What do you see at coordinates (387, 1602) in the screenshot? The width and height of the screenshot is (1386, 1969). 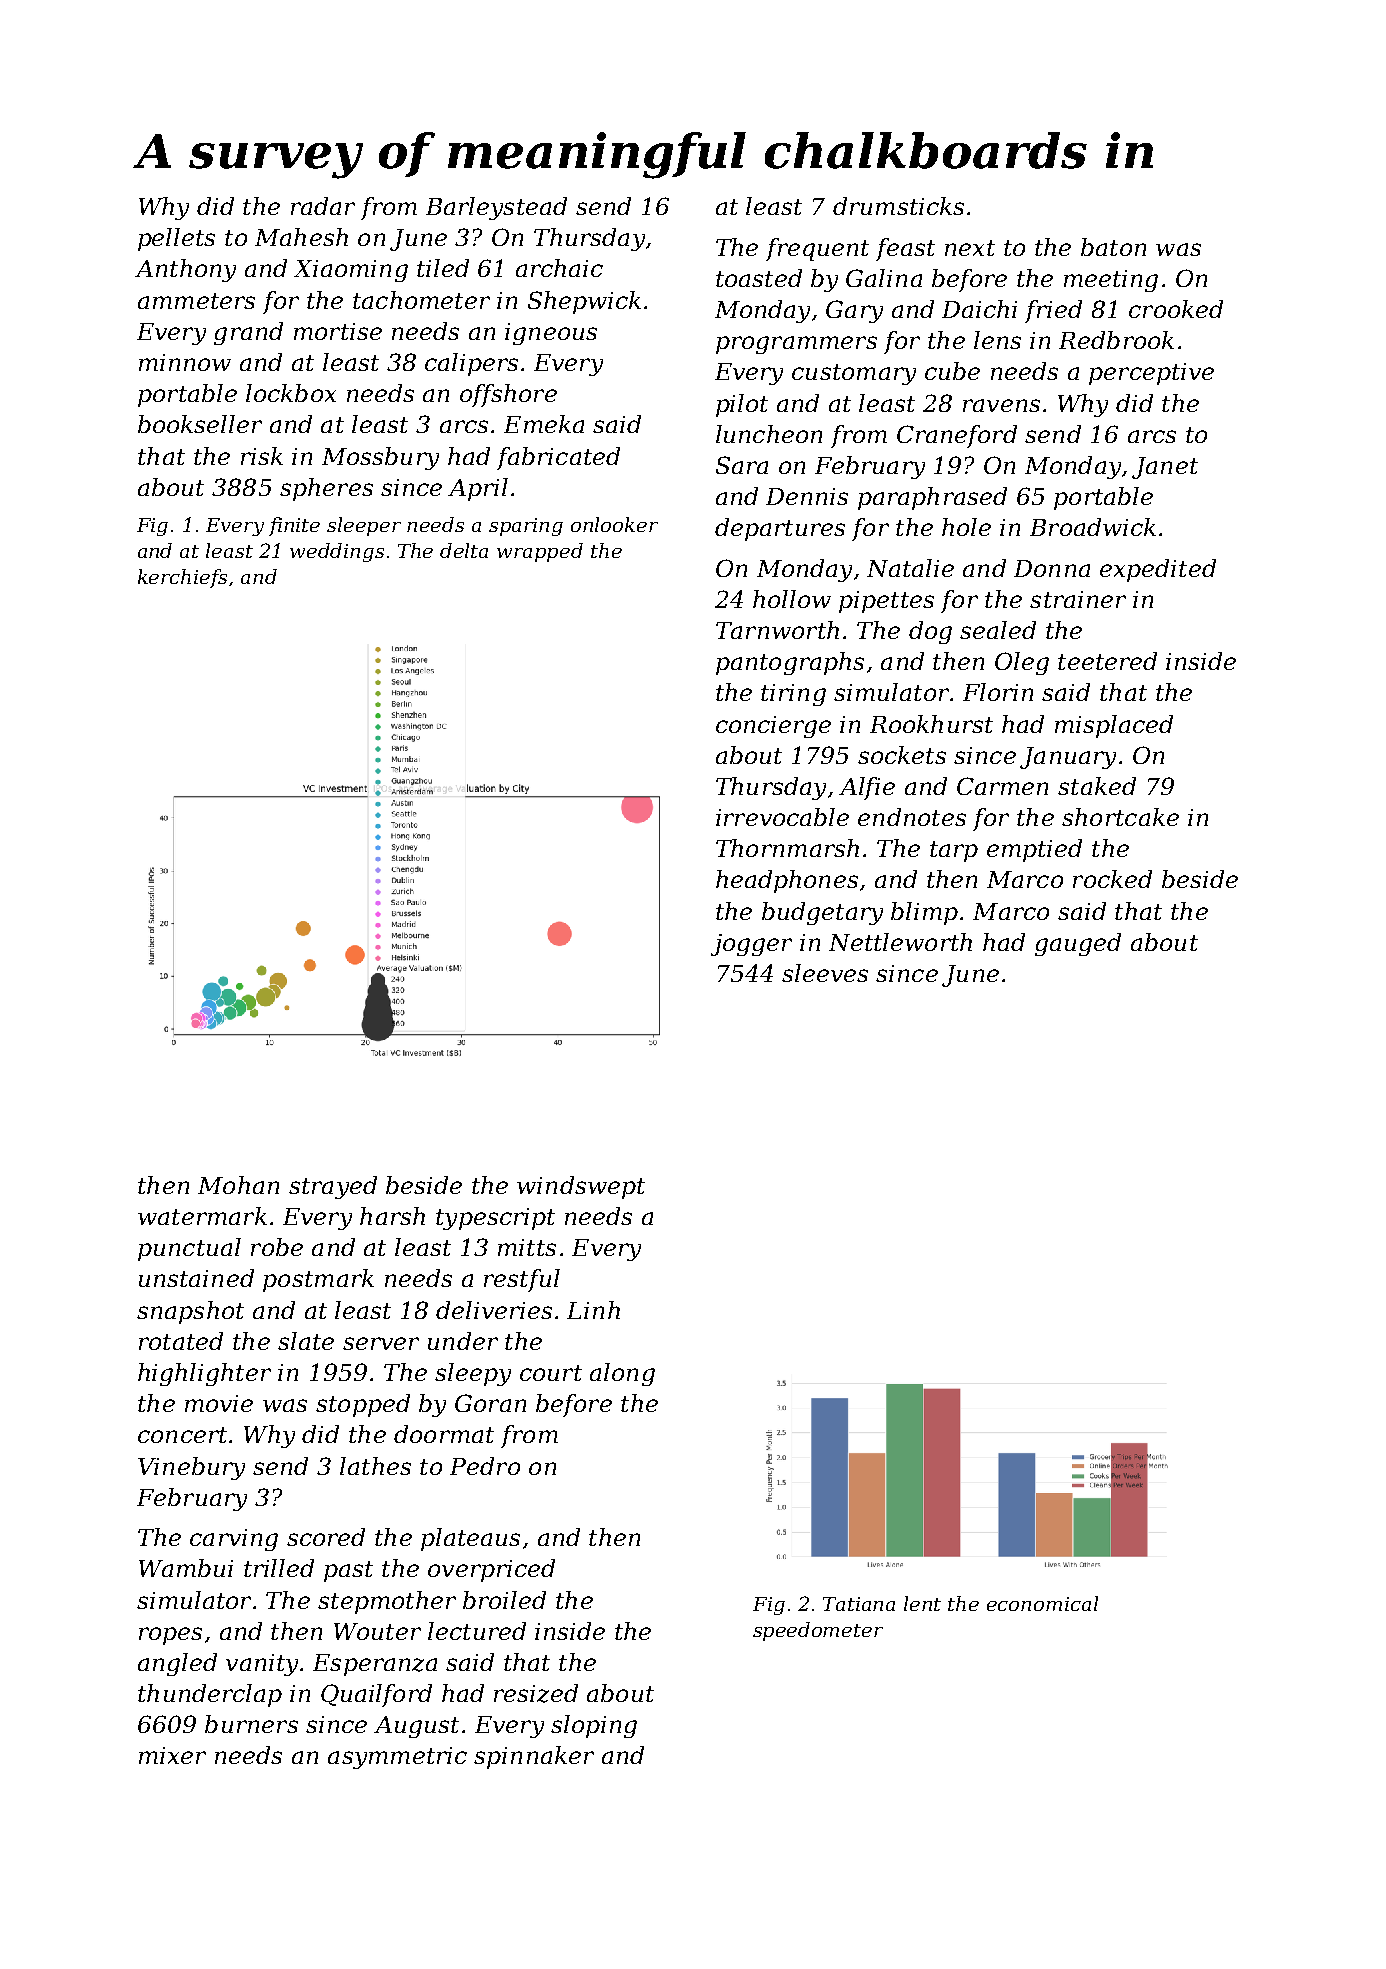 I see `stepmother` at bounding box center [387, 1602].
